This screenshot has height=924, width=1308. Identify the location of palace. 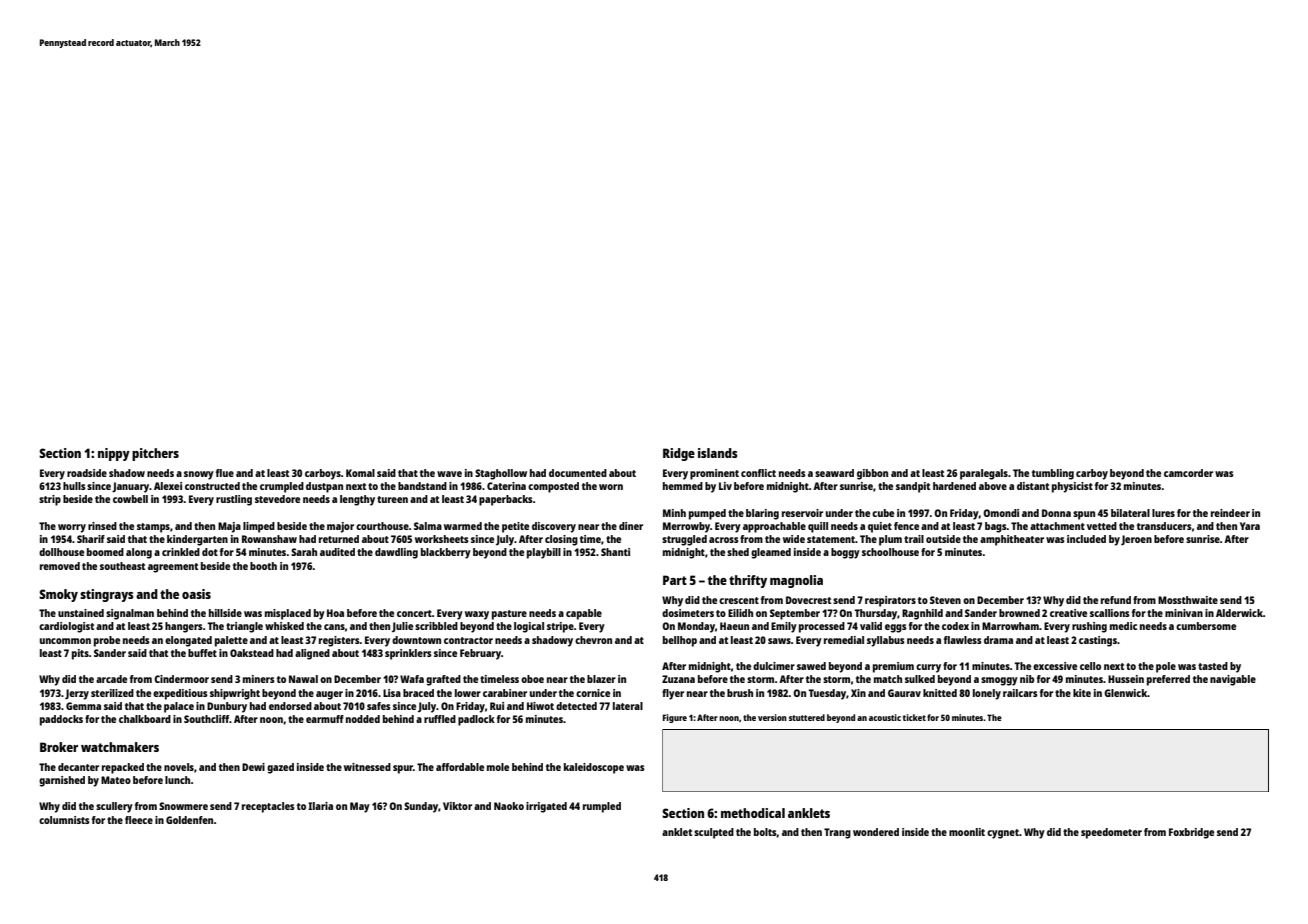
(179, 707).
